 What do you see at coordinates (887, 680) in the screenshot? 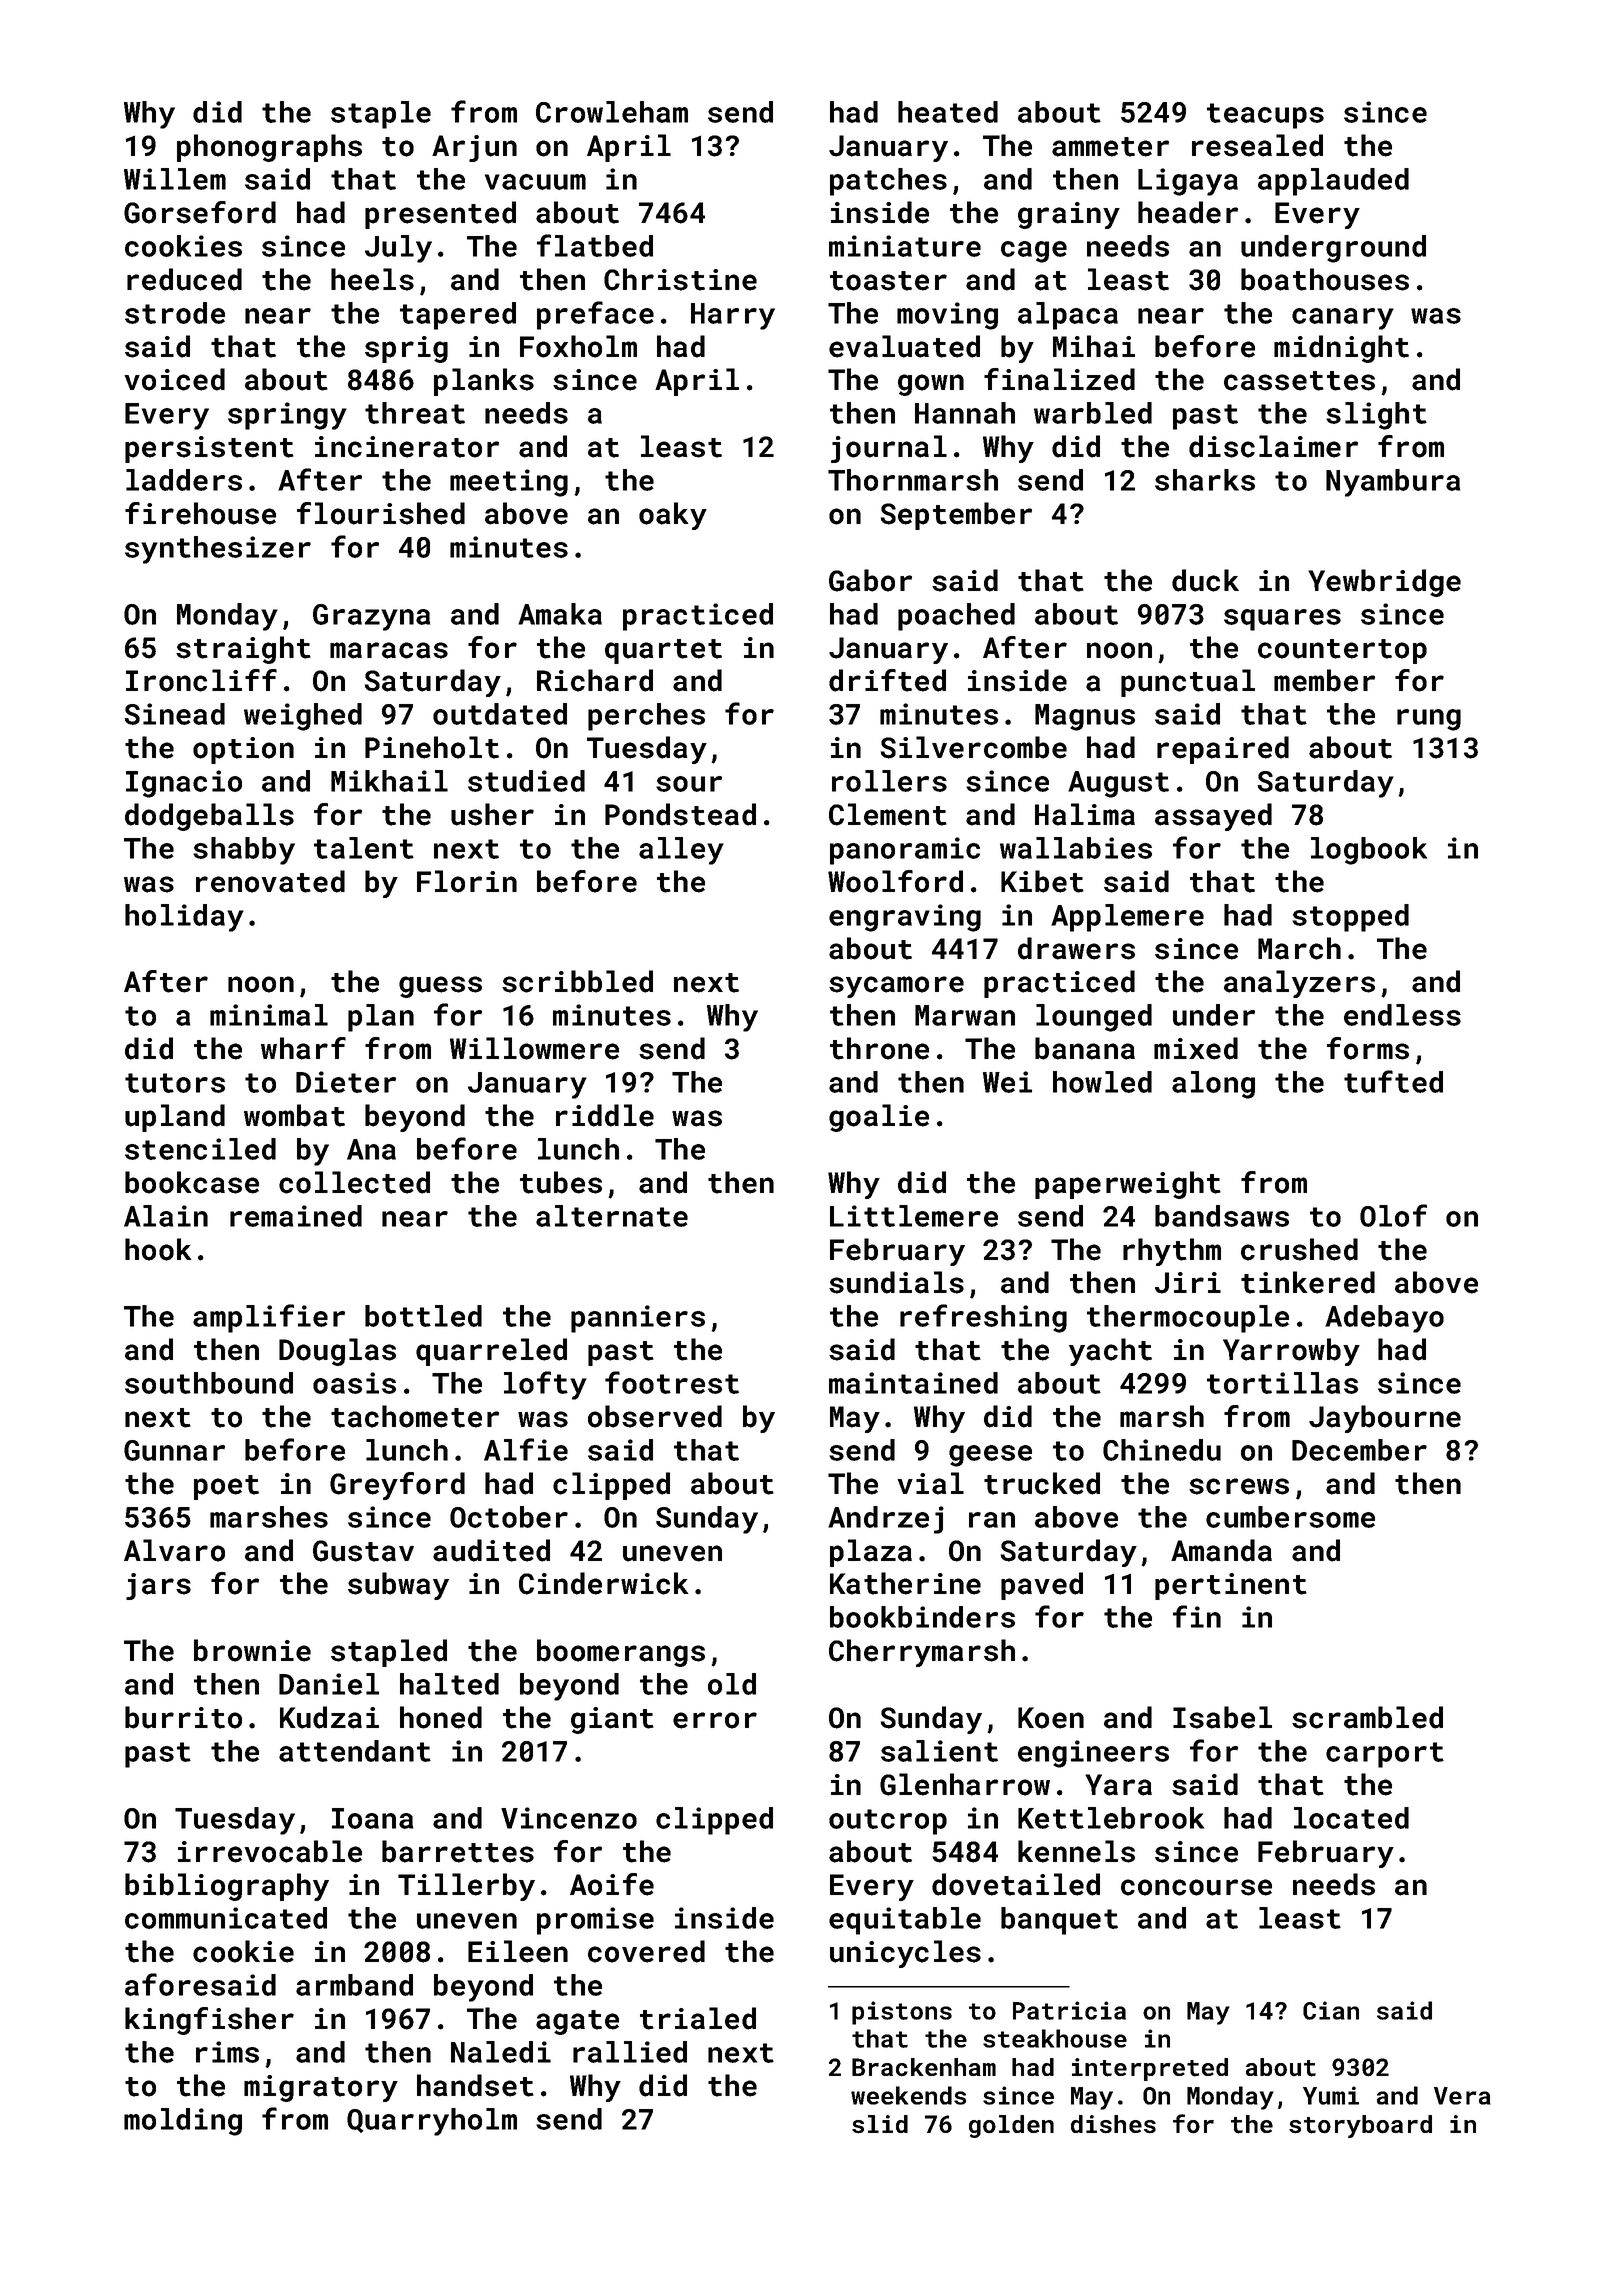
I see `drifted` at bounding box center [887, 680].
